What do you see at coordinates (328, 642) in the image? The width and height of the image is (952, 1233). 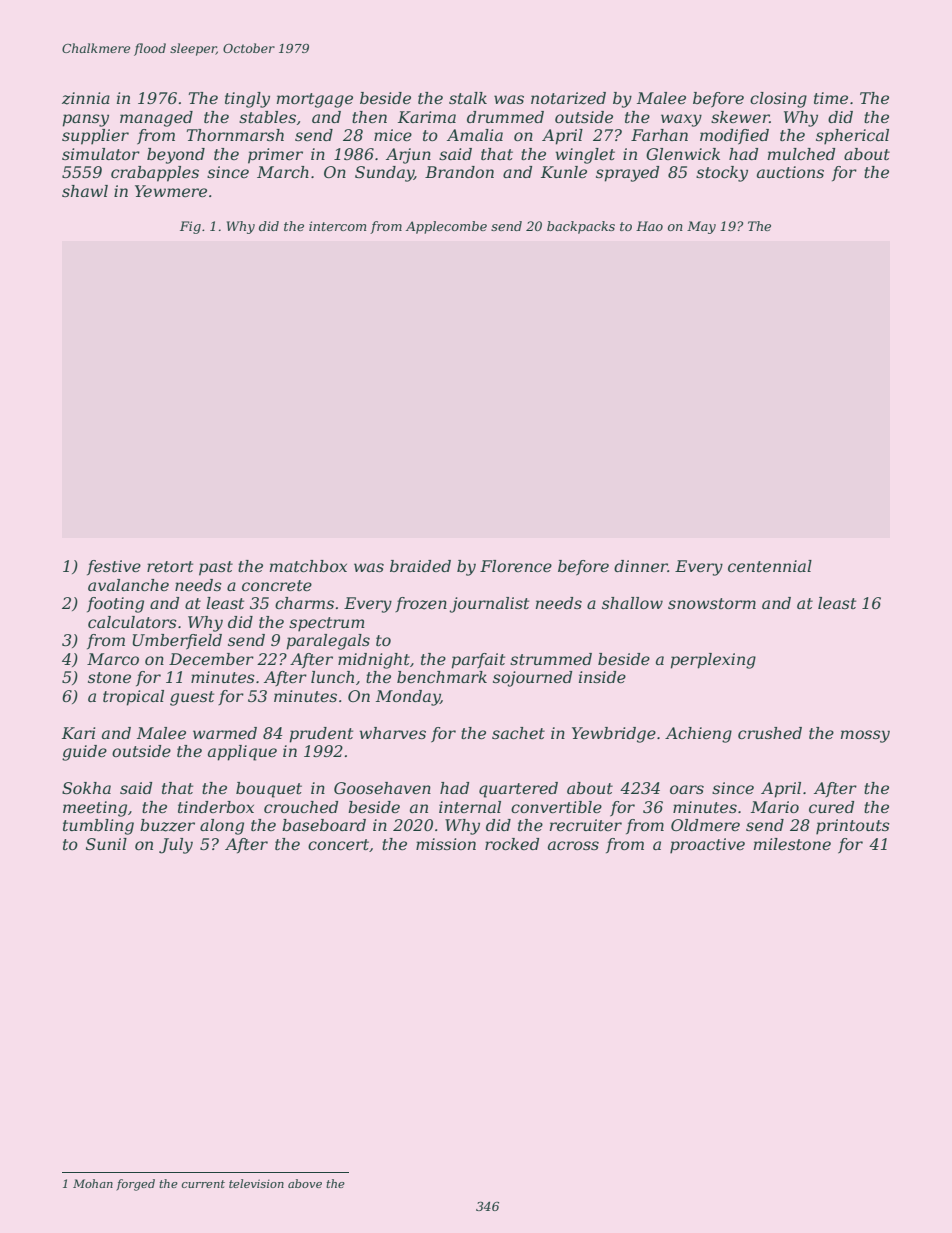 I see `paralegals` at bounding box center [328, 642].
